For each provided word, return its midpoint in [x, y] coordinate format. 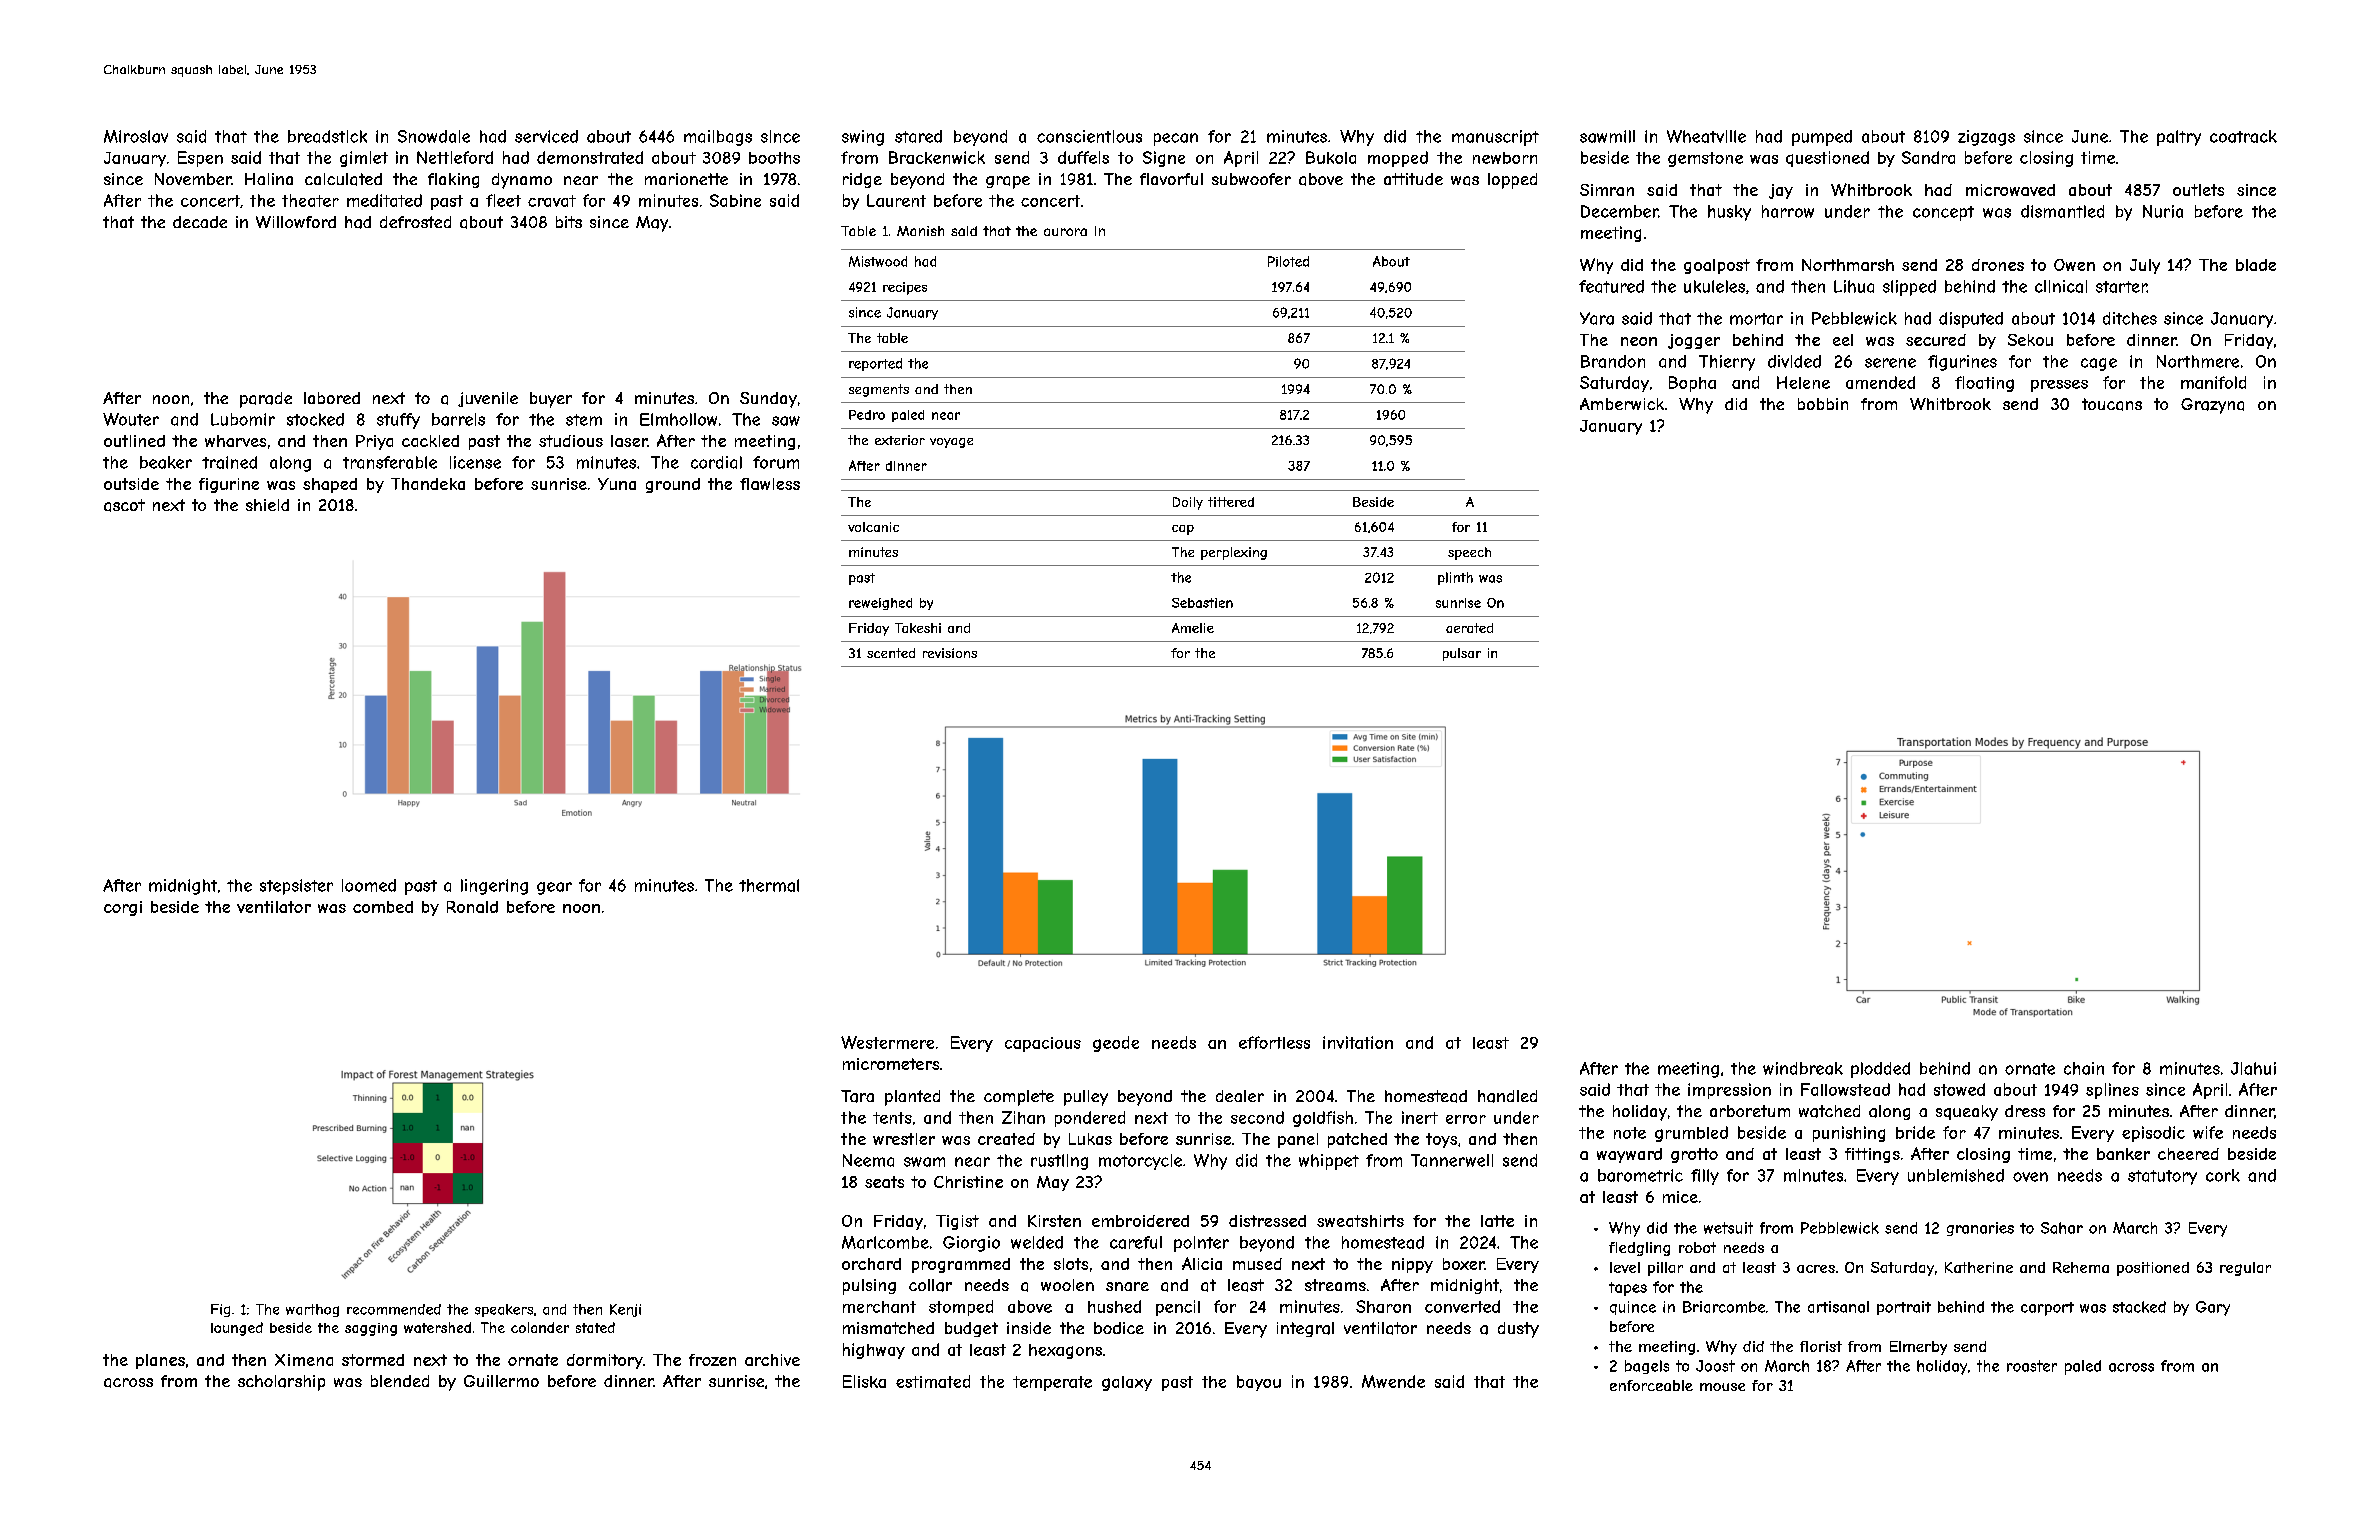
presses [2059, 386]
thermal [769, 885]
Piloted [1288, 261]
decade [200, 222]
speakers [504, 1310]
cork [2223, 1175]
